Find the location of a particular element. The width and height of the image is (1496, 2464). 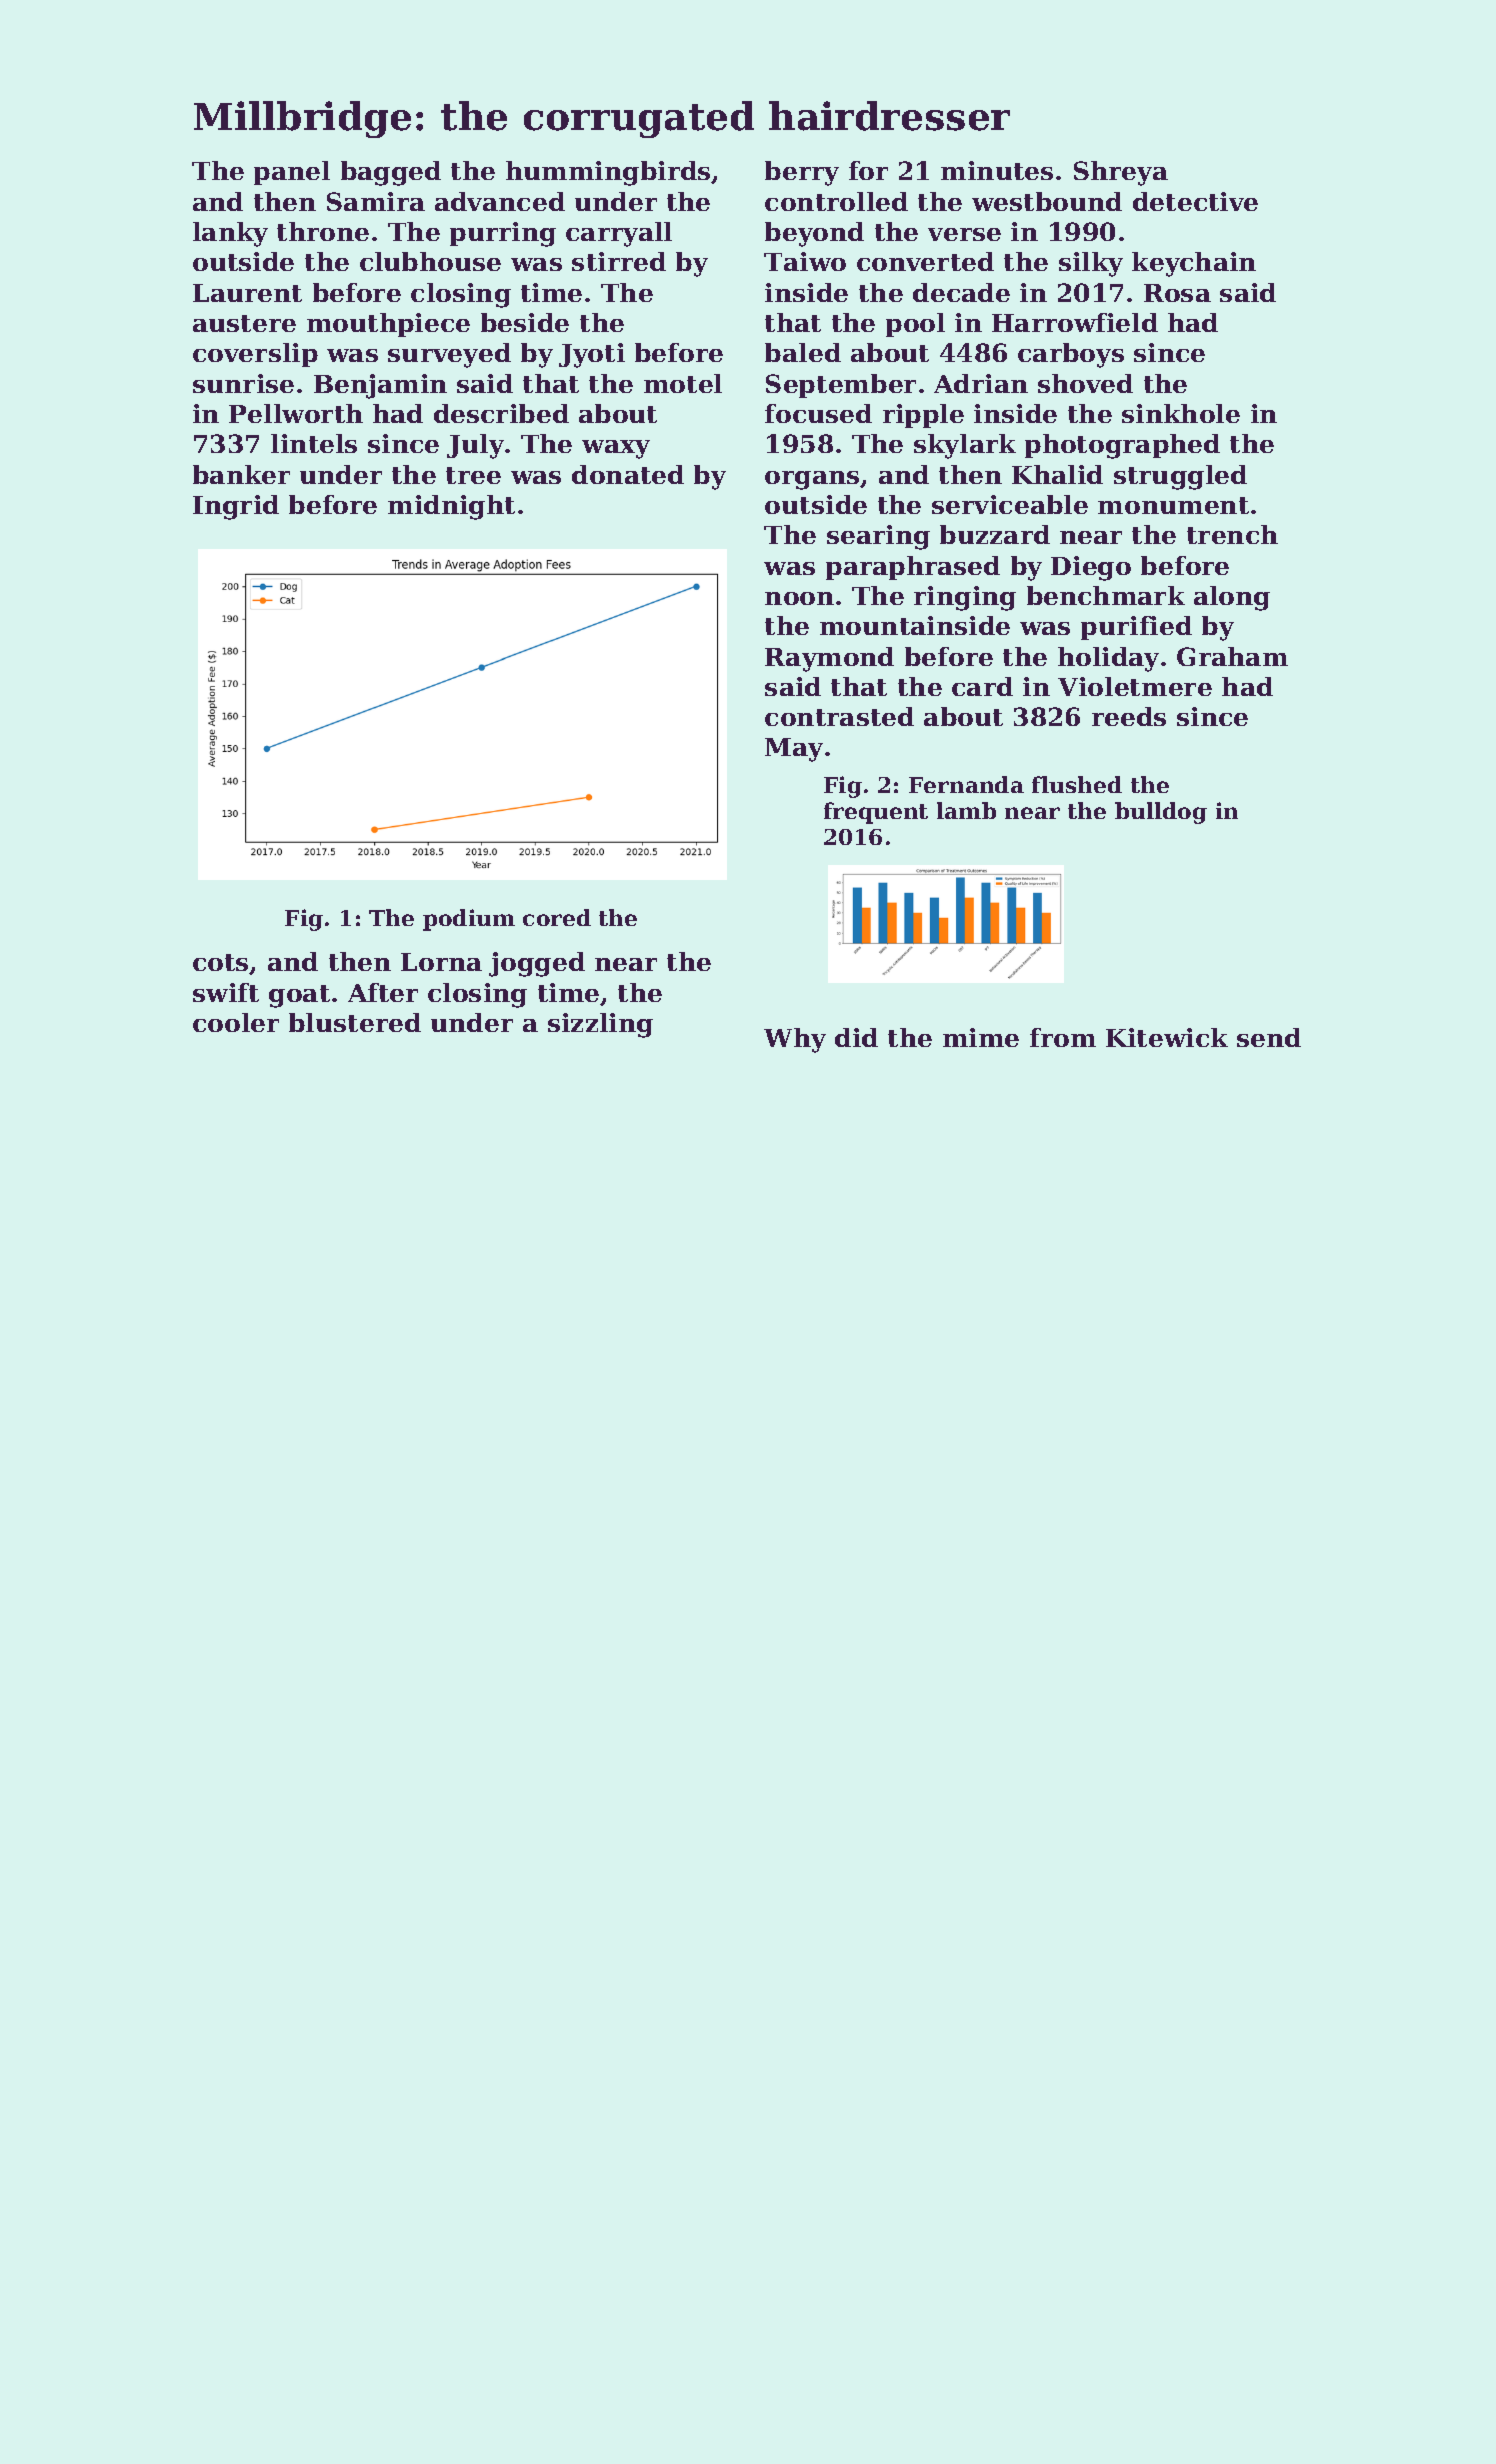

Ingrid is located at coordinates (236, 507).
